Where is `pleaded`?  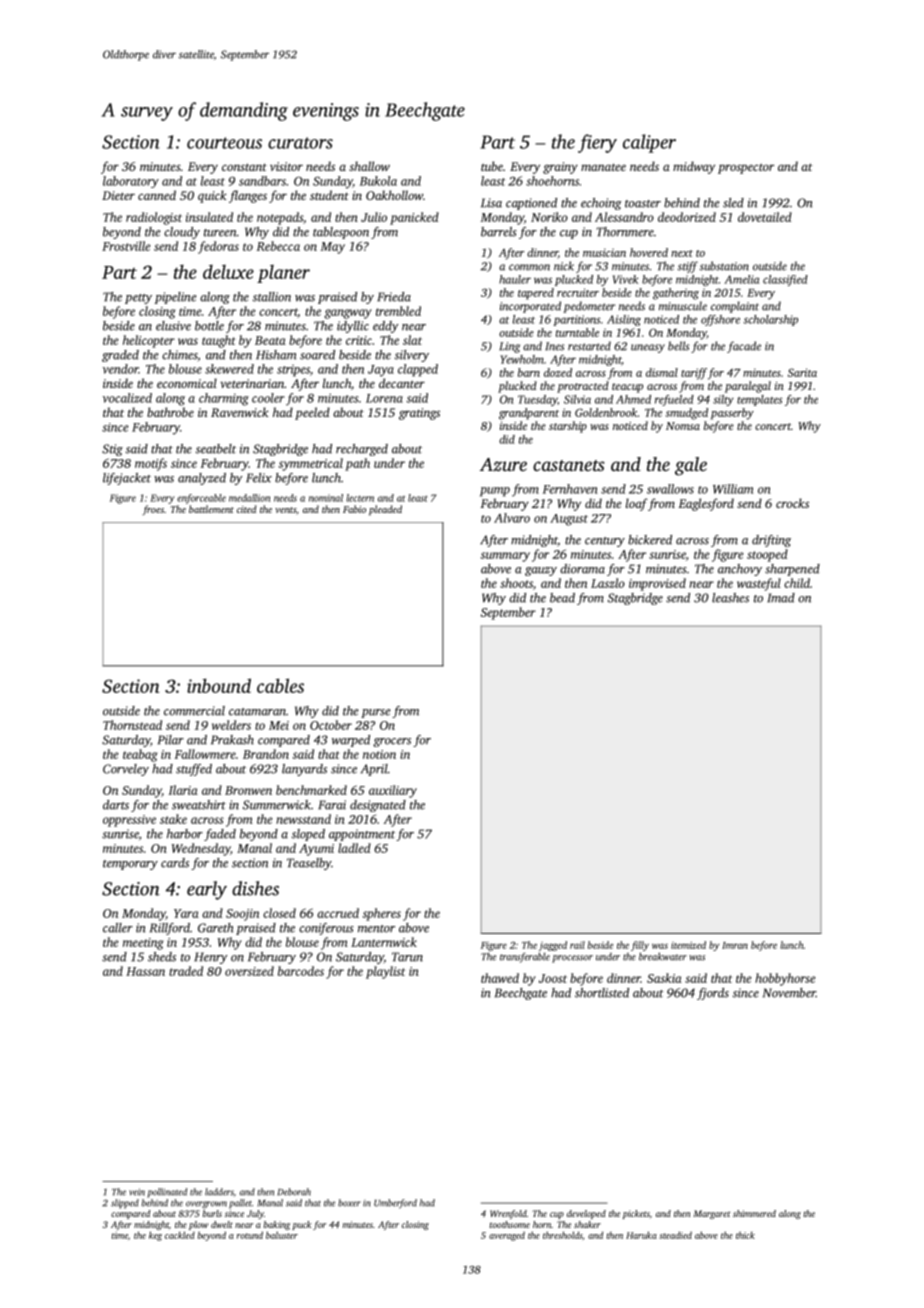 pleaded is located at coordinates (385, 510).
